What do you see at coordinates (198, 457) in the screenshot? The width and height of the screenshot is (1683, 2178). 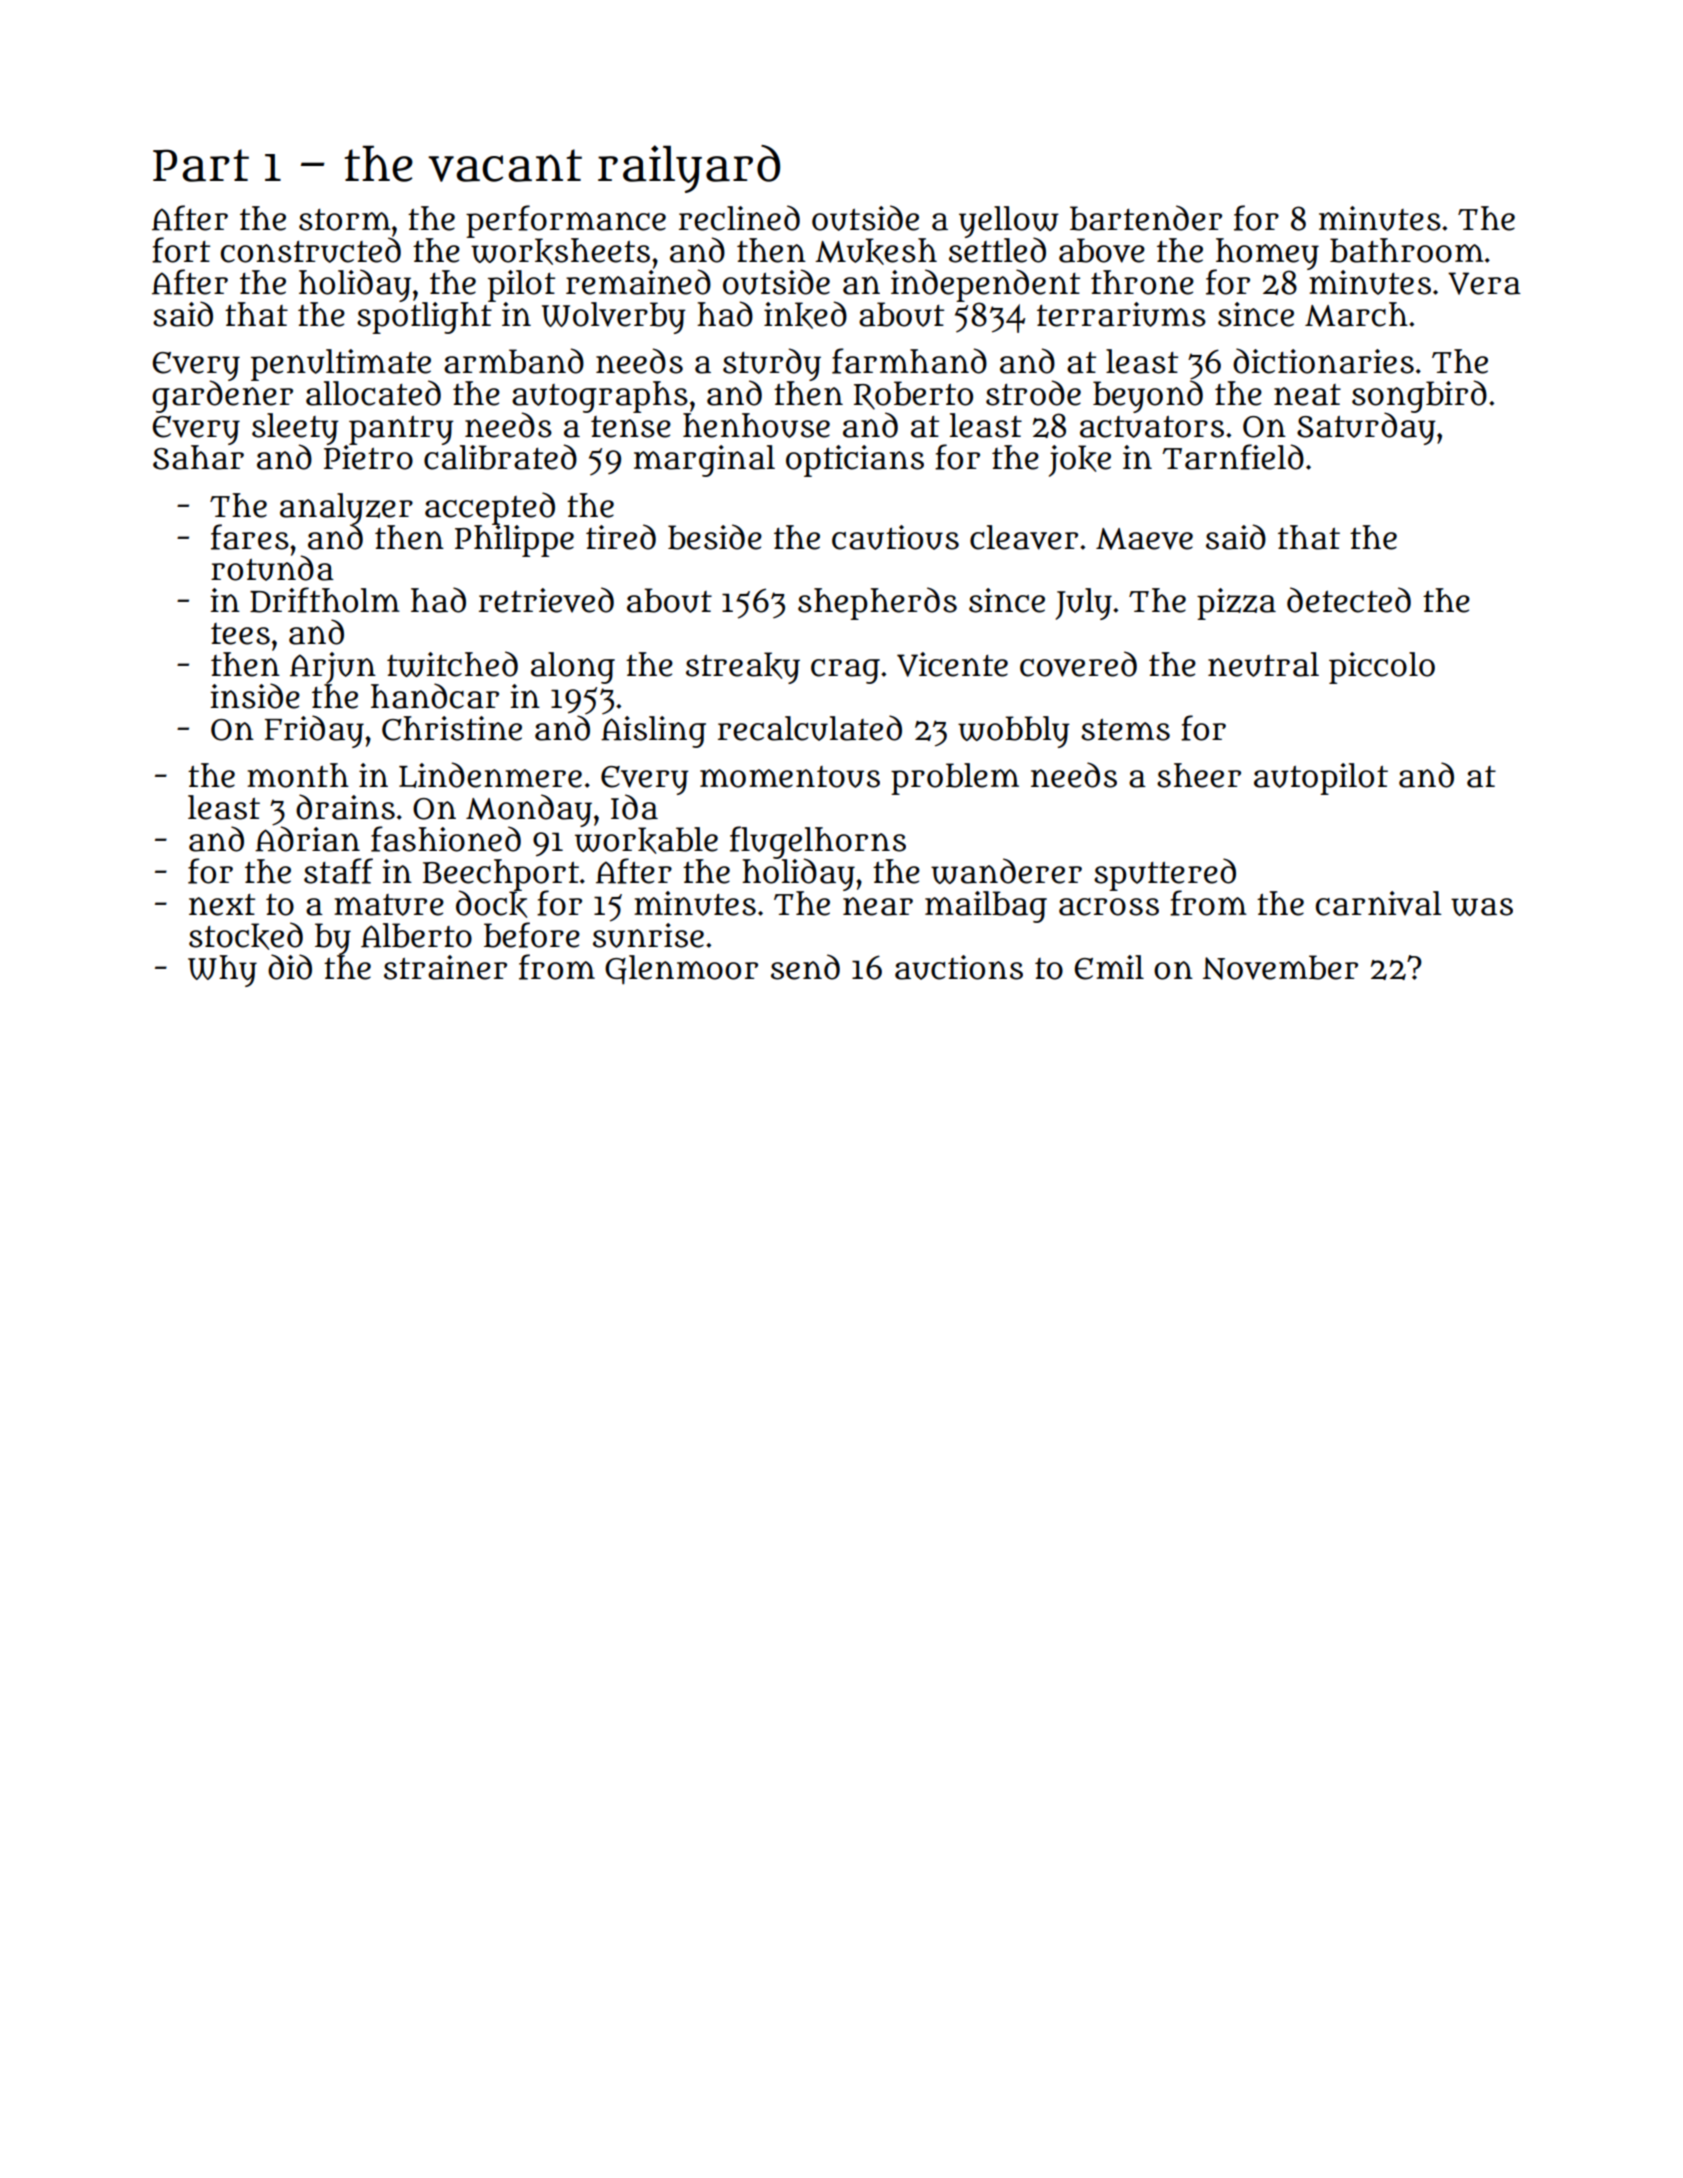 I see `Sahar` at bounding box center [198, 457].
